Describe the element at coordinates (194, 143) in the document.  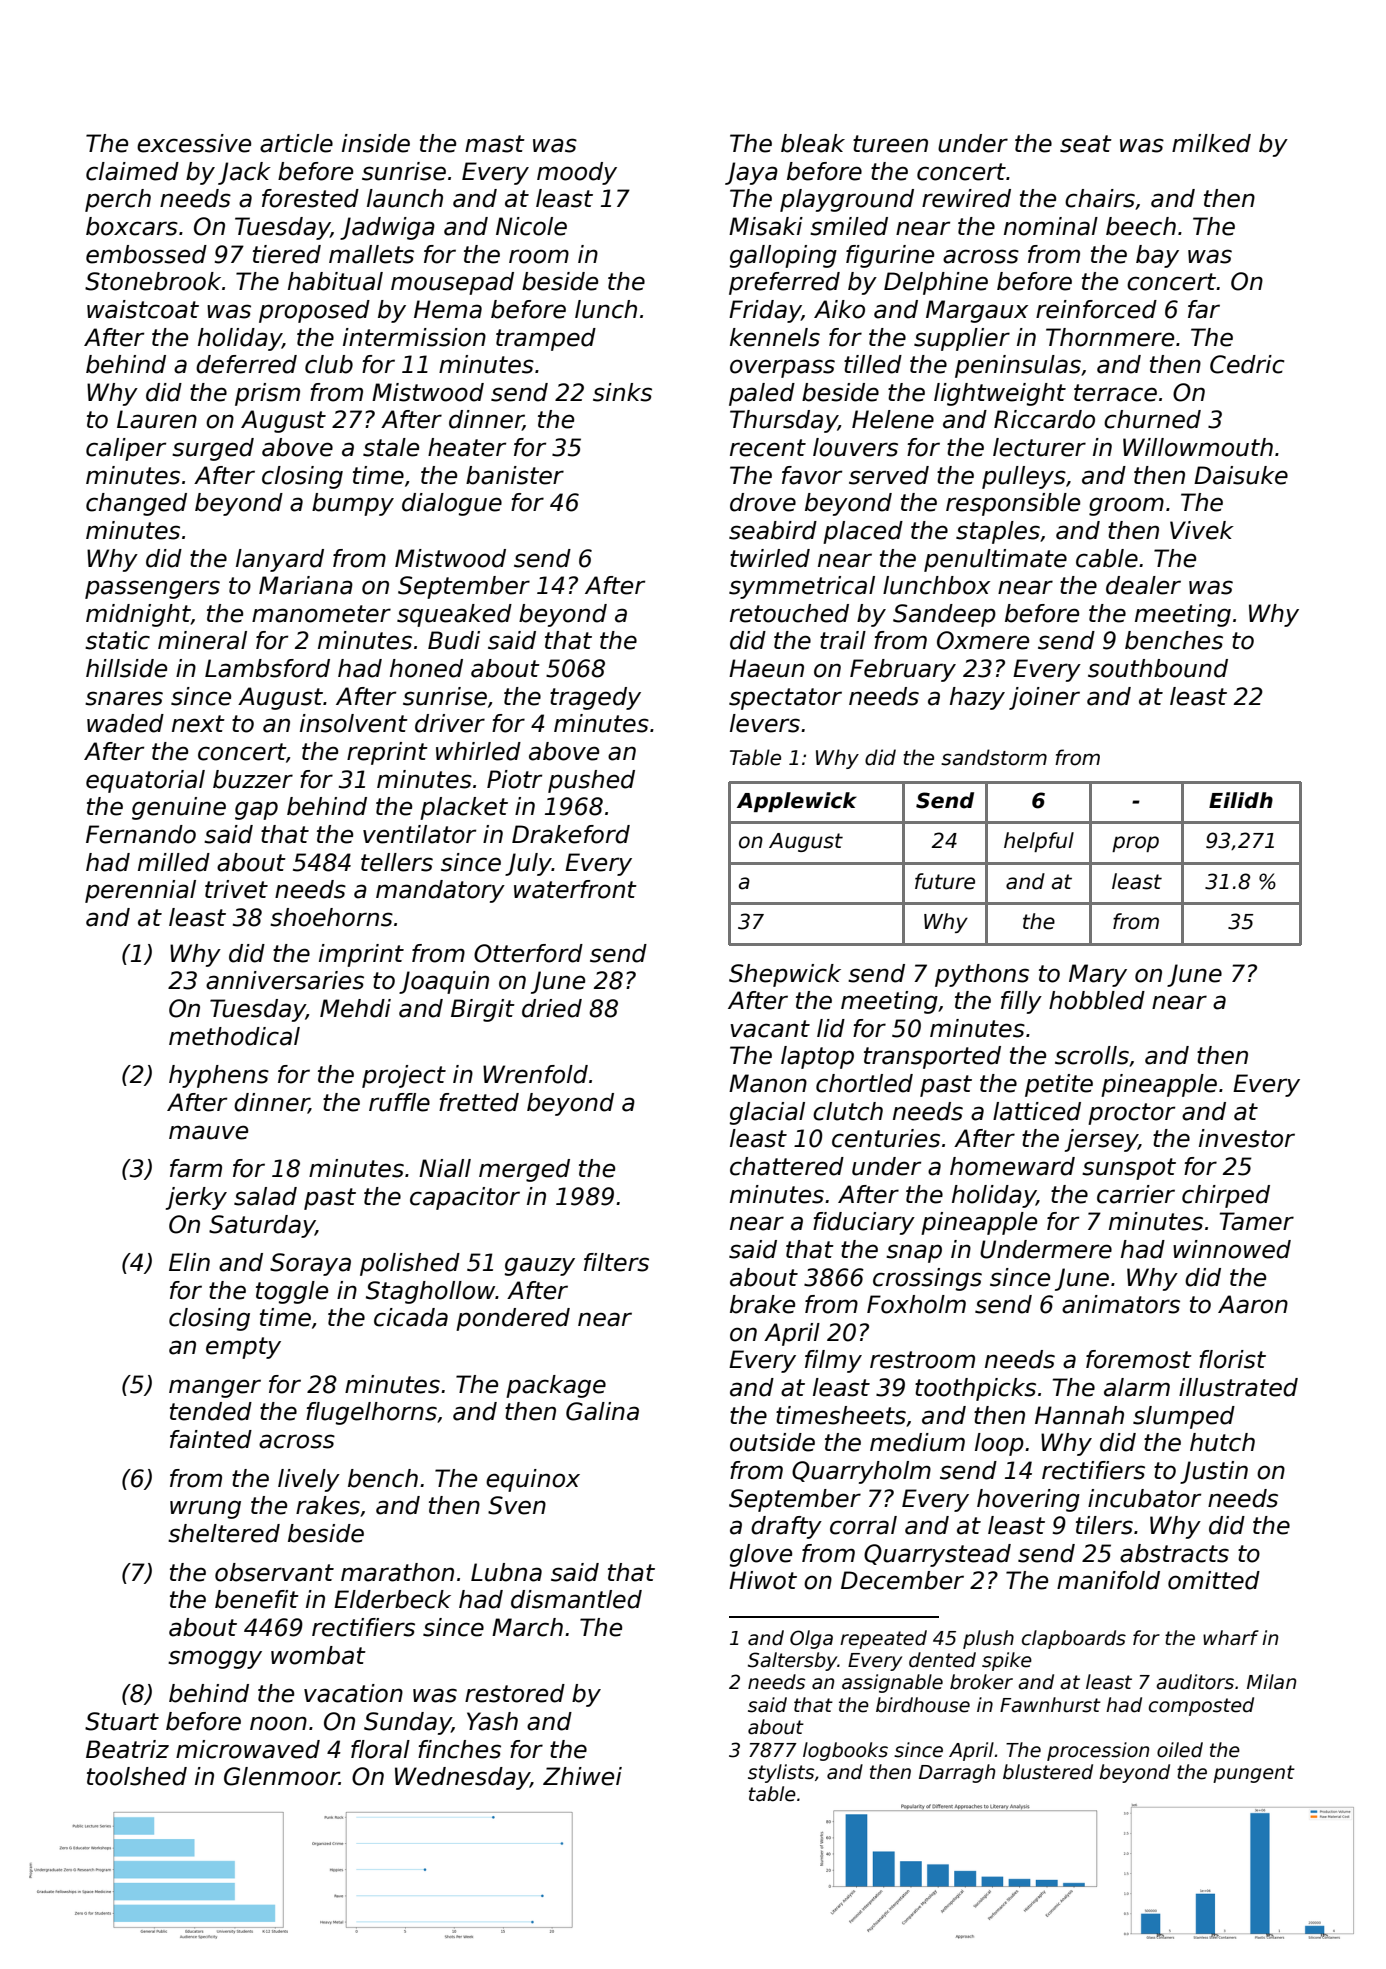
I see `excessive` at that location.
